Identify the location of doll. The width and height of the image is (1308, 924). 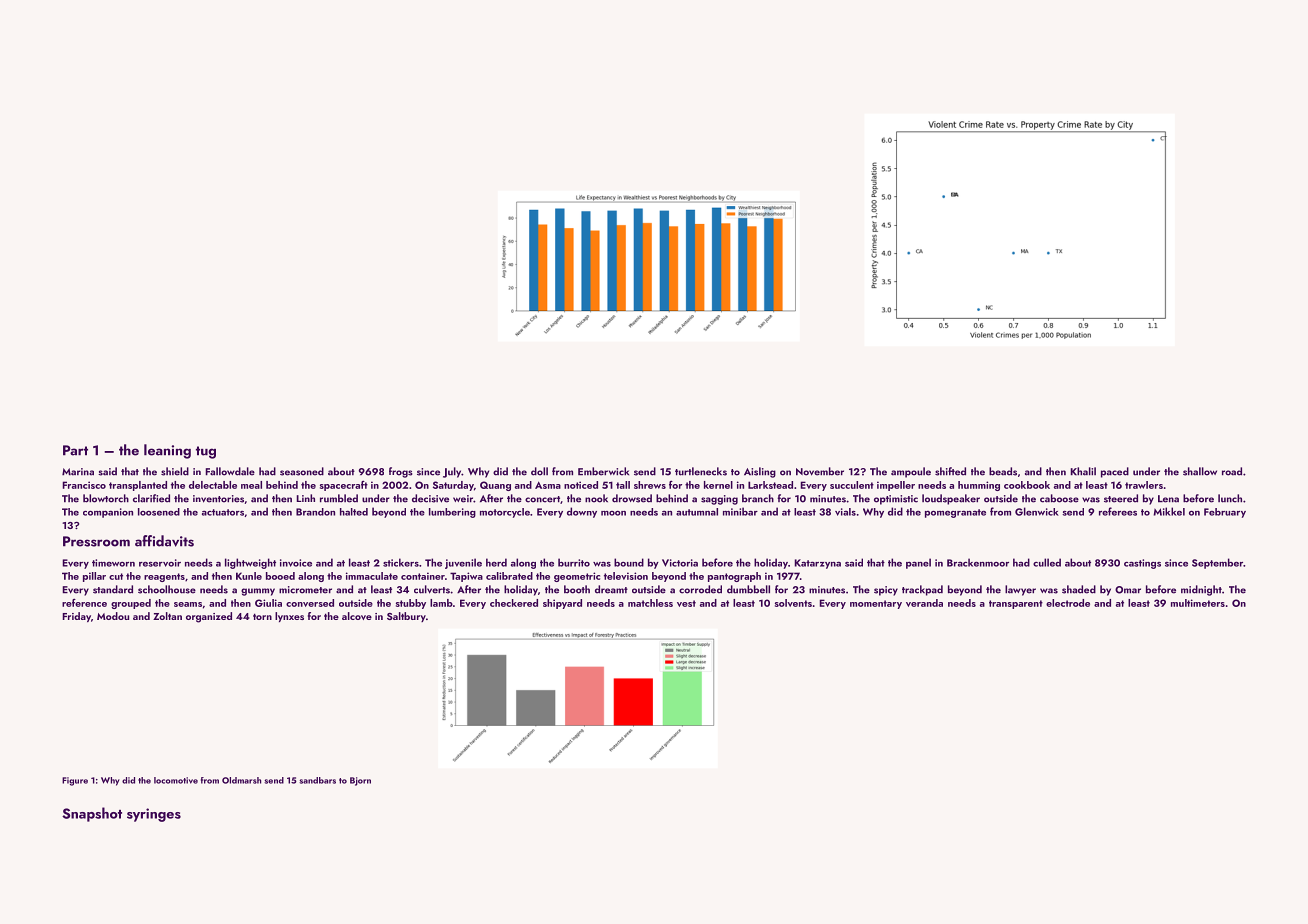
(539, 471).
